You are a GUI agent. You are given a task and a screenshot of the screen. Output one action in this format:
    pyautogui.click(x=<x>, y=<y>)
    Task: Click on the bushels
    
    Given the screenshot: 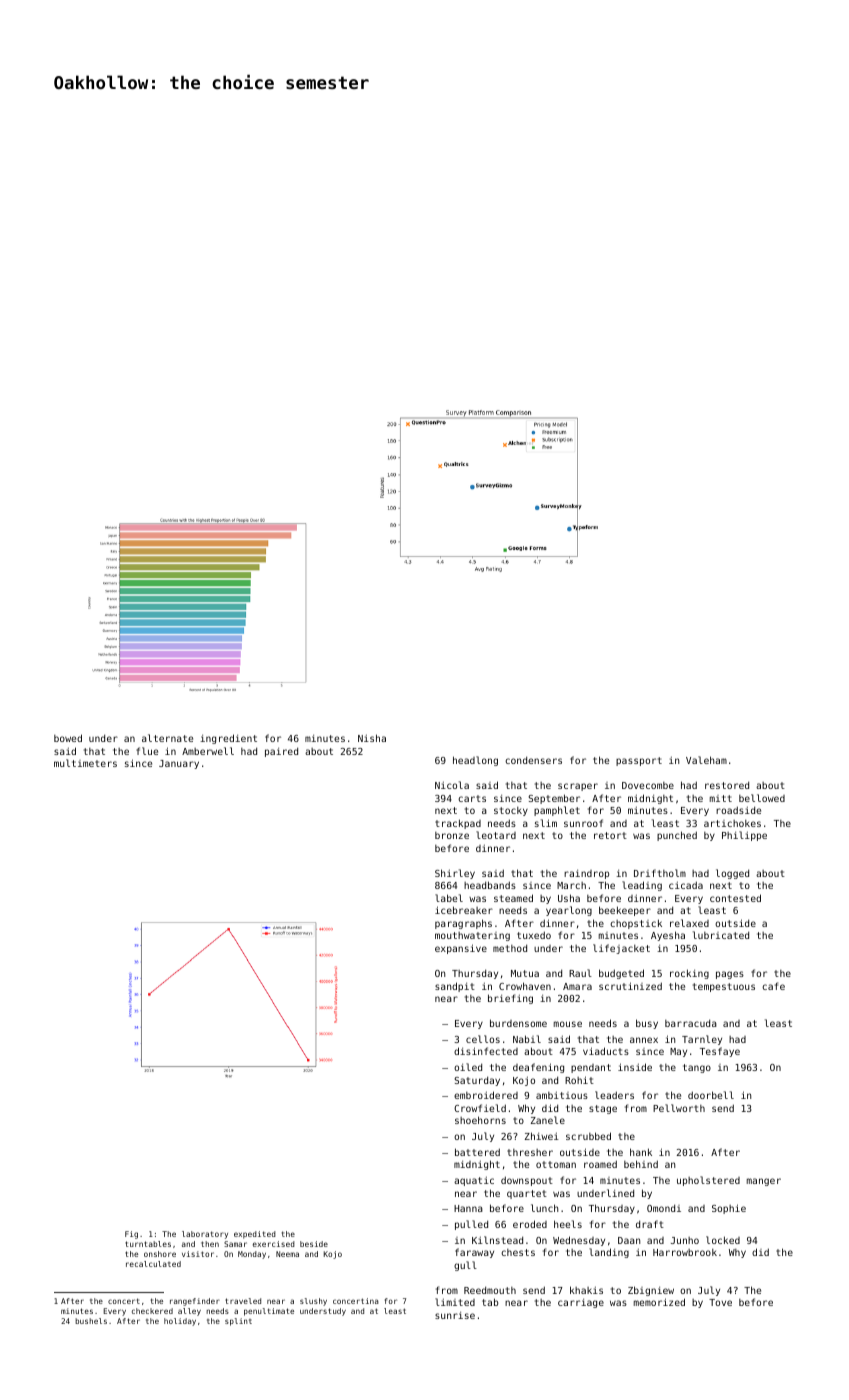 What is the action you would take?
    pyautogui.click(x=91, y=1321)
